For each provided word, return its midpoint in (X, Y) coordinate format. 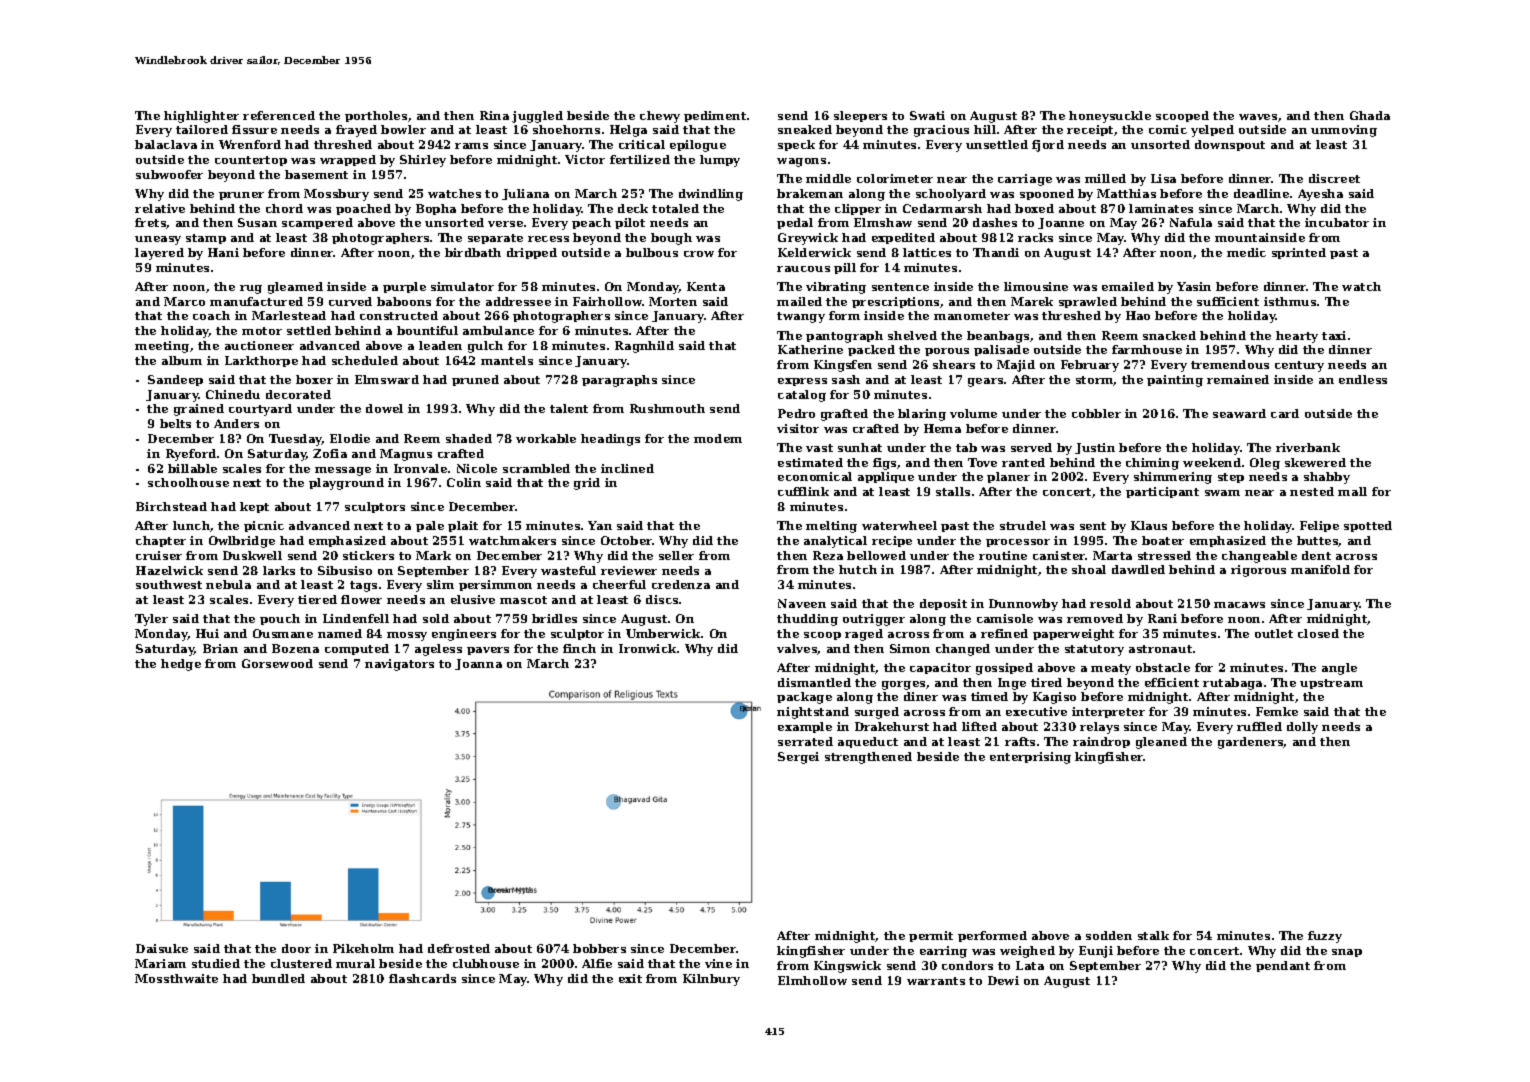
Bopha (436, 209)
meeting (162, 347)
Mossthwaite (176, 978)
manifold (1320, 569)
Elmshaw (883, 222)
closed (1318, 633)
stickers (368, 555)
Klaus (1149, 525)
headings (610, 440)
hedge (181, 665)
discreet (1334, 178)
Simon (910, 648)
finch (579, 648)
